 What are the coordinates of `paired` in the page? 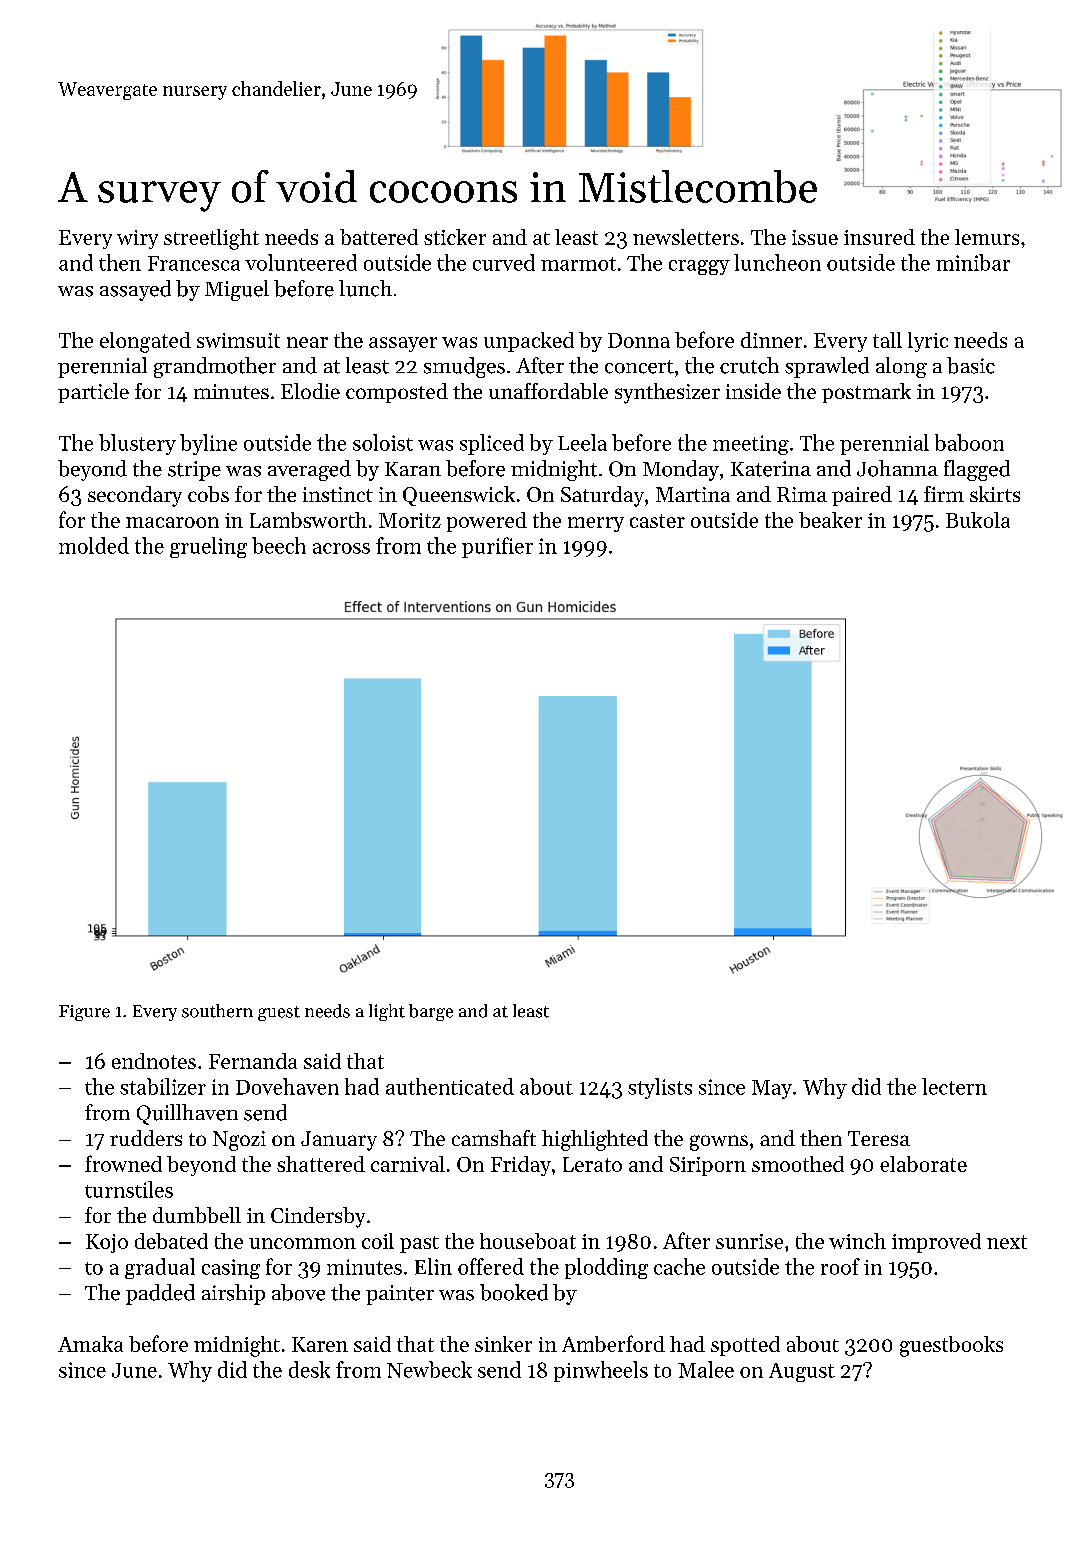 It's located at (862, 496).
